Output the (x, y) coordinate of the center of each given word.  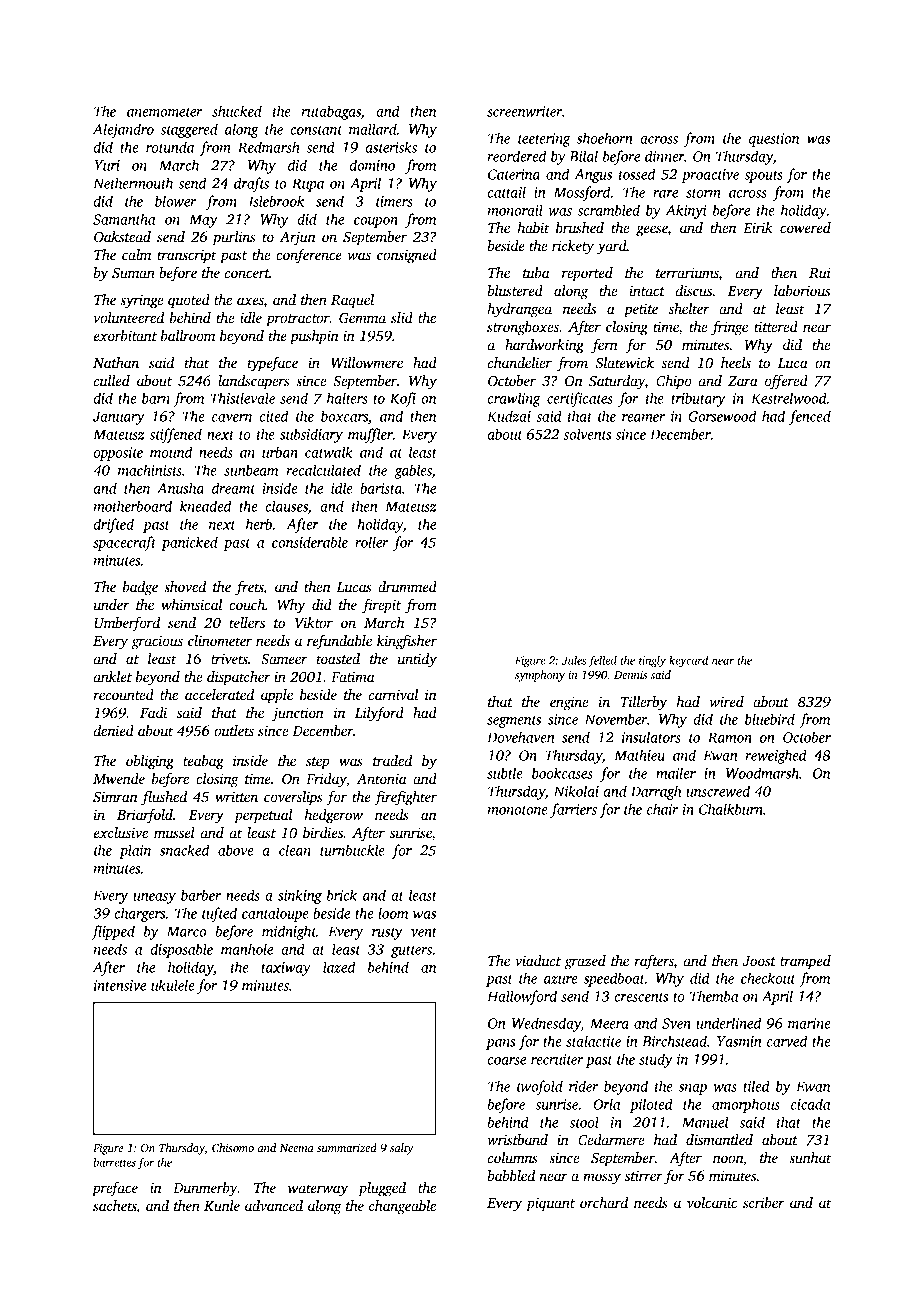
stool (584, 1122)
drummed (407, 586)
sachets (115, 1207)
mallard (373, 129)
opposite (118, 454)
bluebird (770, 719)
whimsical (191, 604)
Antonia (381, 778)
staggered (189, 130)
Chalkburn (731, 809)
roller (371, 542)
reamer (643, 418)
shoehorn (605, 138)
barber (201, 895)
